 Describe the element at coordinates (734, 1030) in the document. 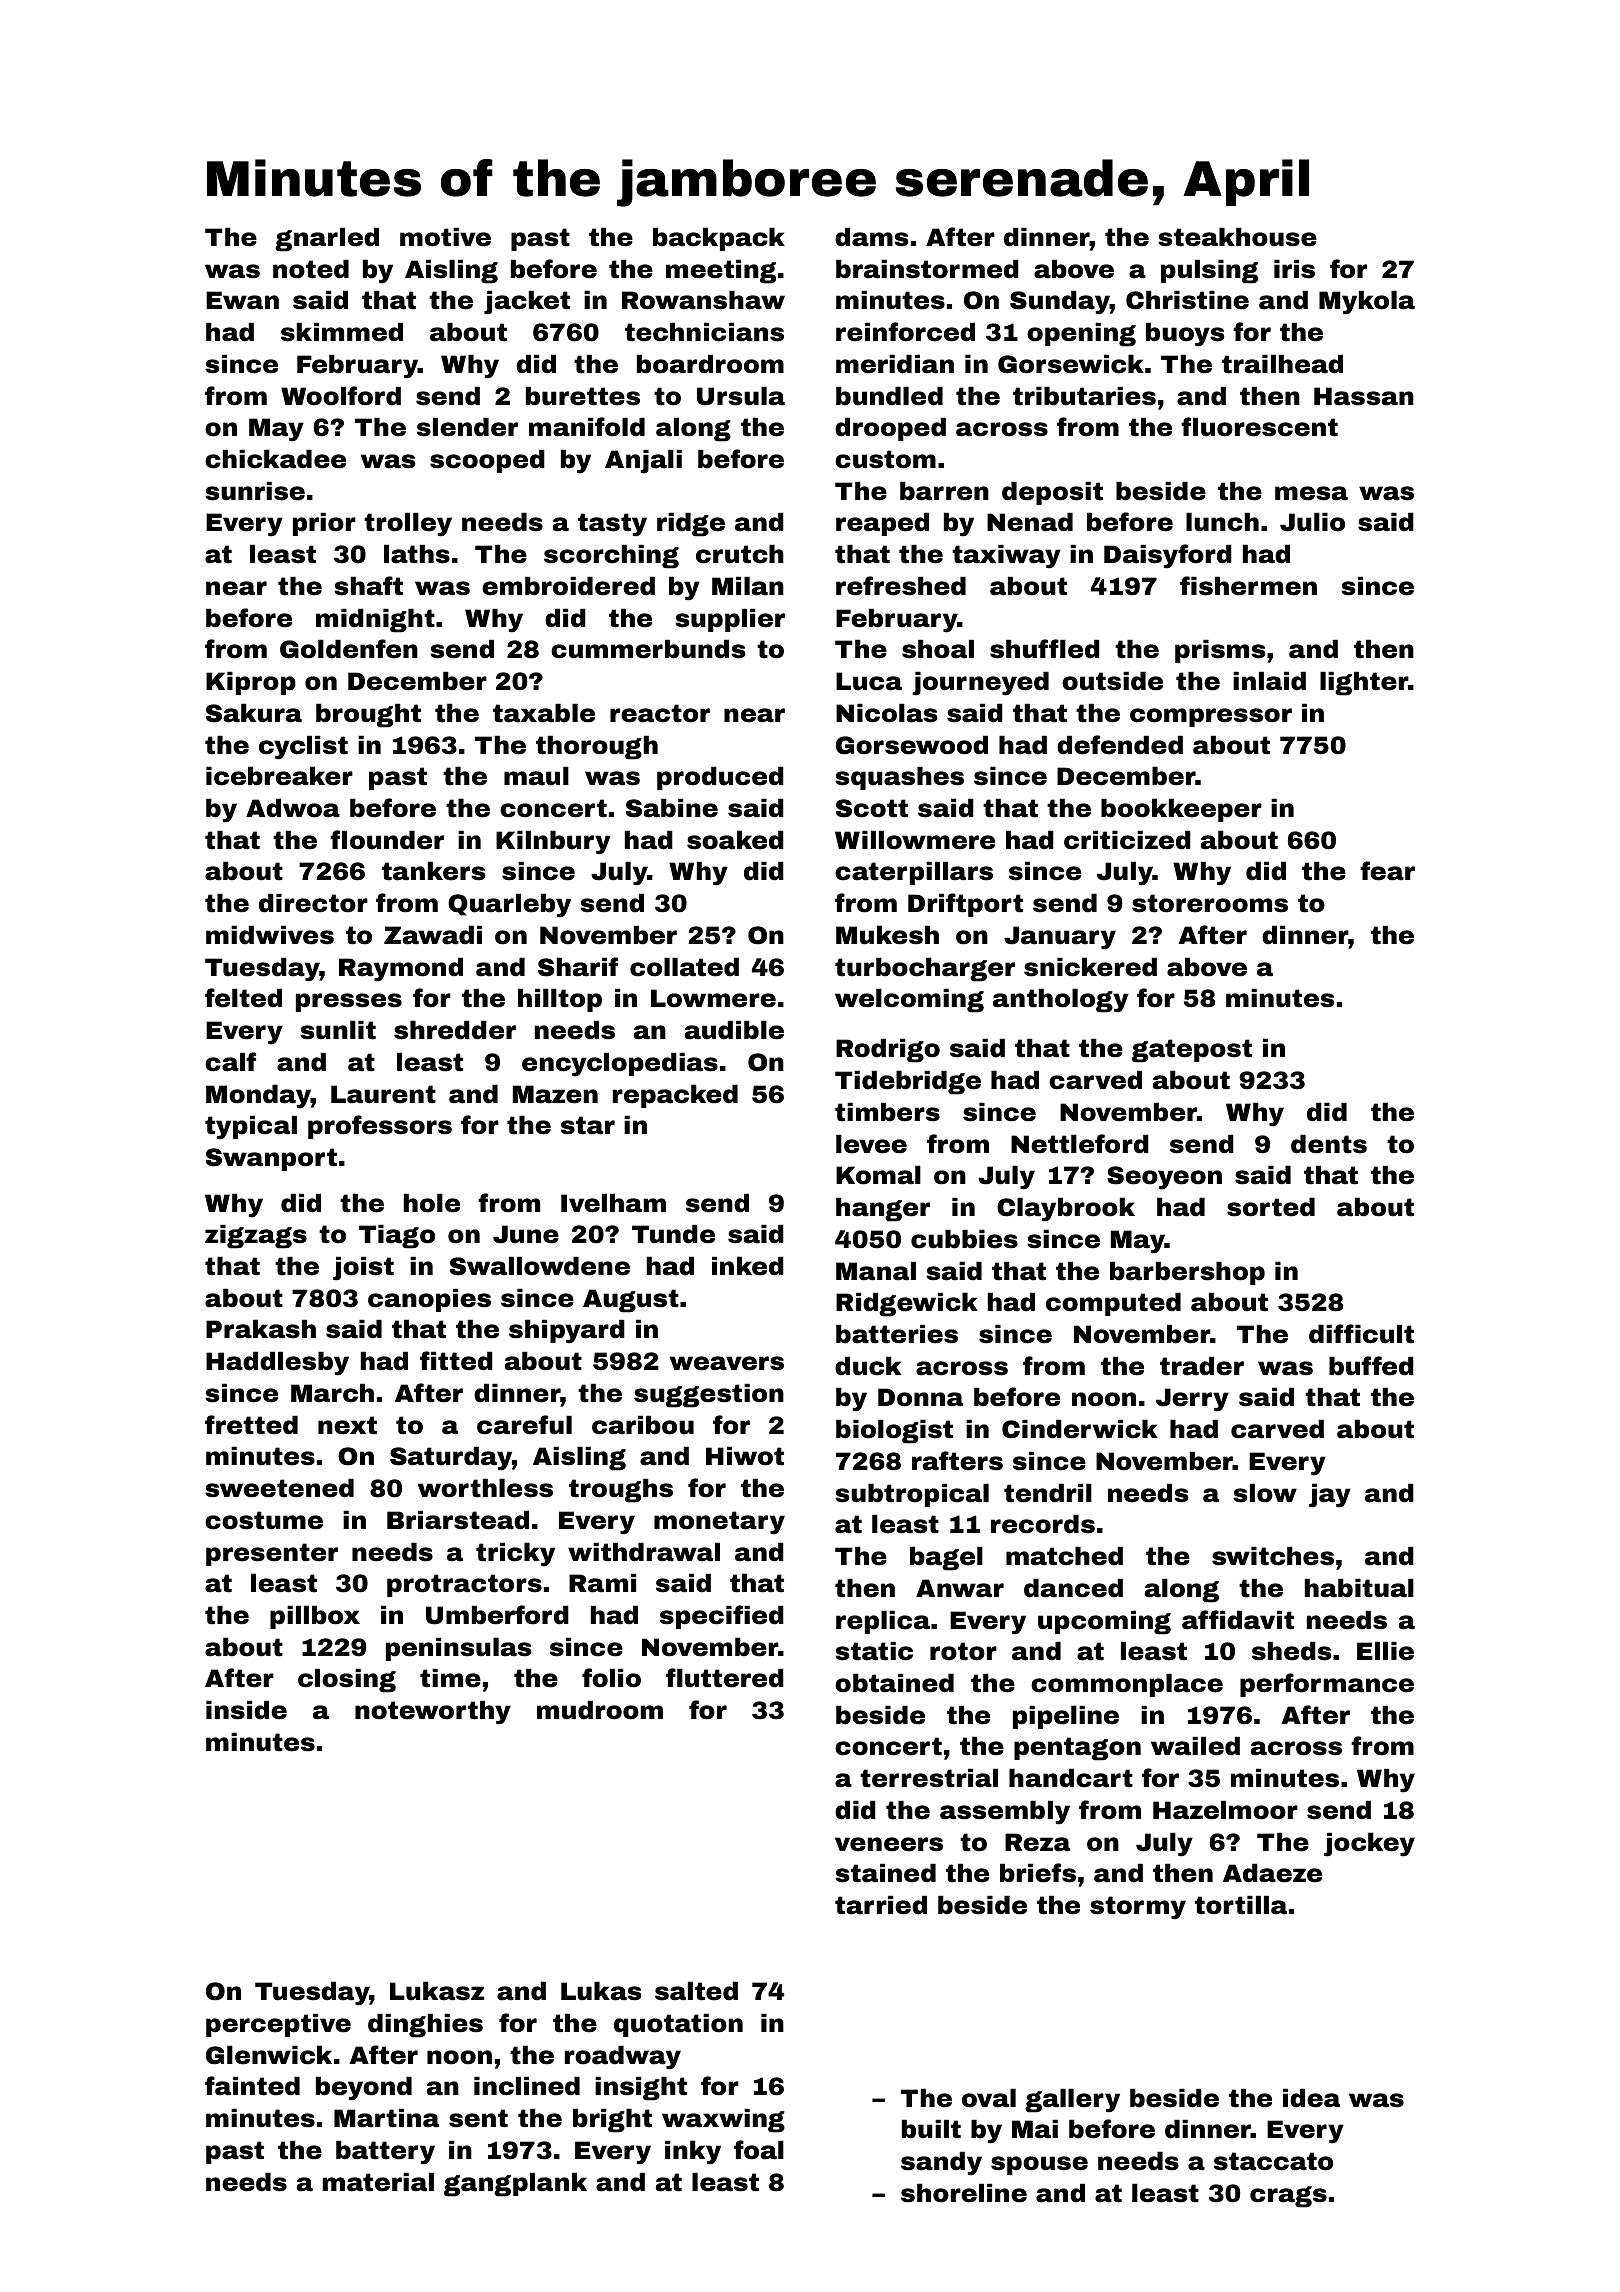

I see `audible` at that location.
